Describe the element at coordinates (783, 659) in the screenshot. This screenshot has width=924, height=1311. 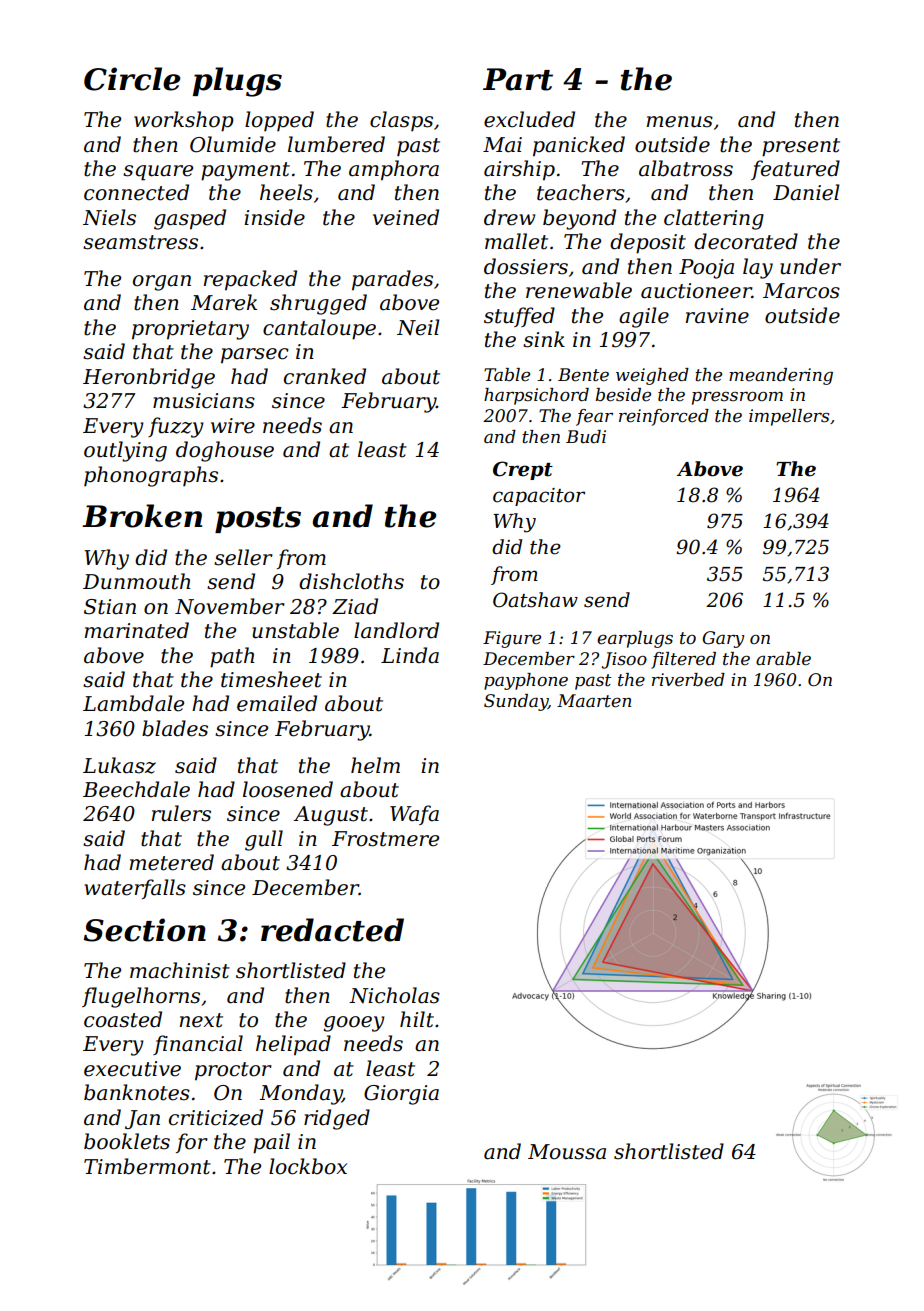
I see `arable` at that location.
